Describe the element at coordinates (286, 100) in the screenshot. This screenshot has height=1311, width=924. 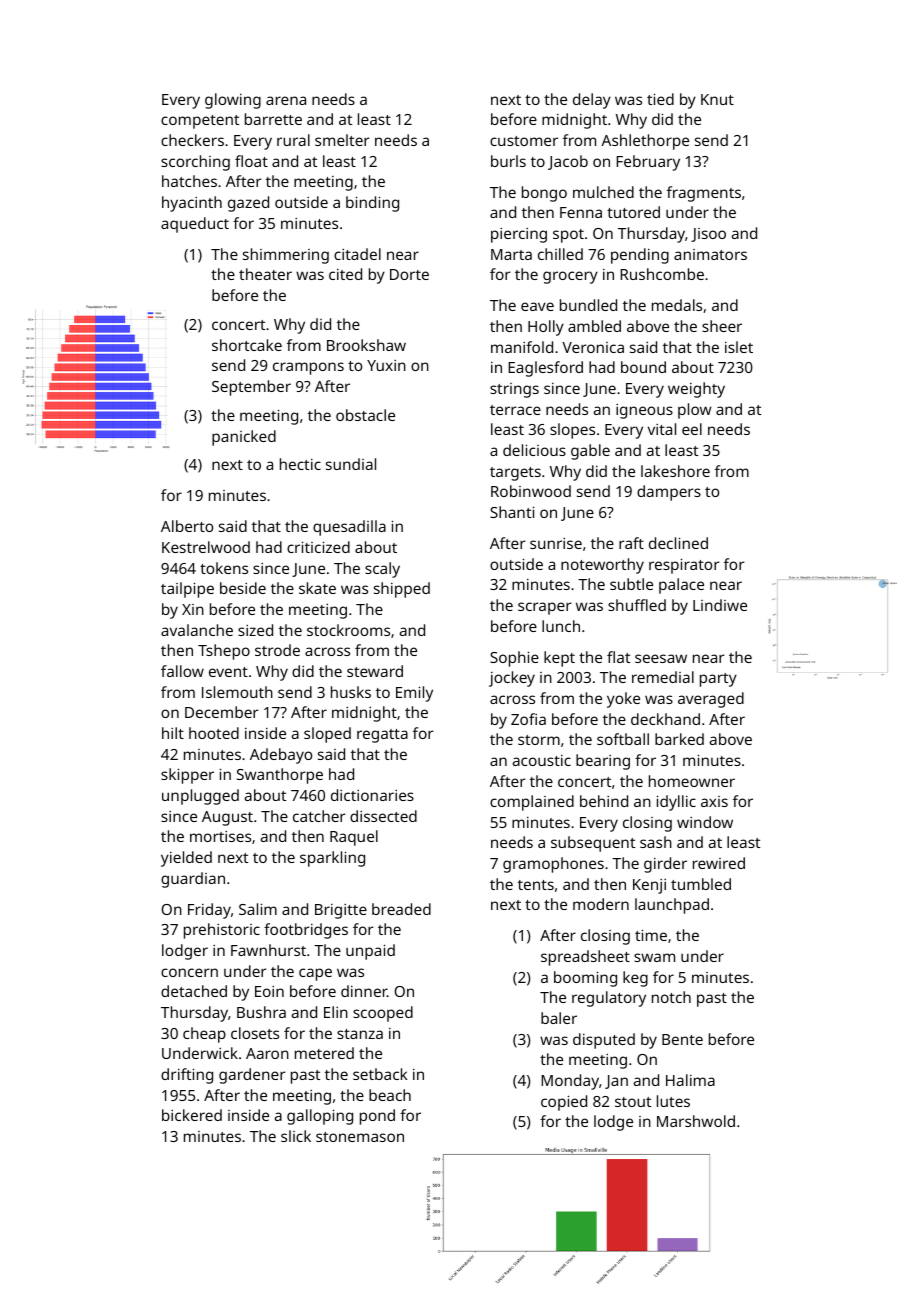
I see `arena` at that location.
